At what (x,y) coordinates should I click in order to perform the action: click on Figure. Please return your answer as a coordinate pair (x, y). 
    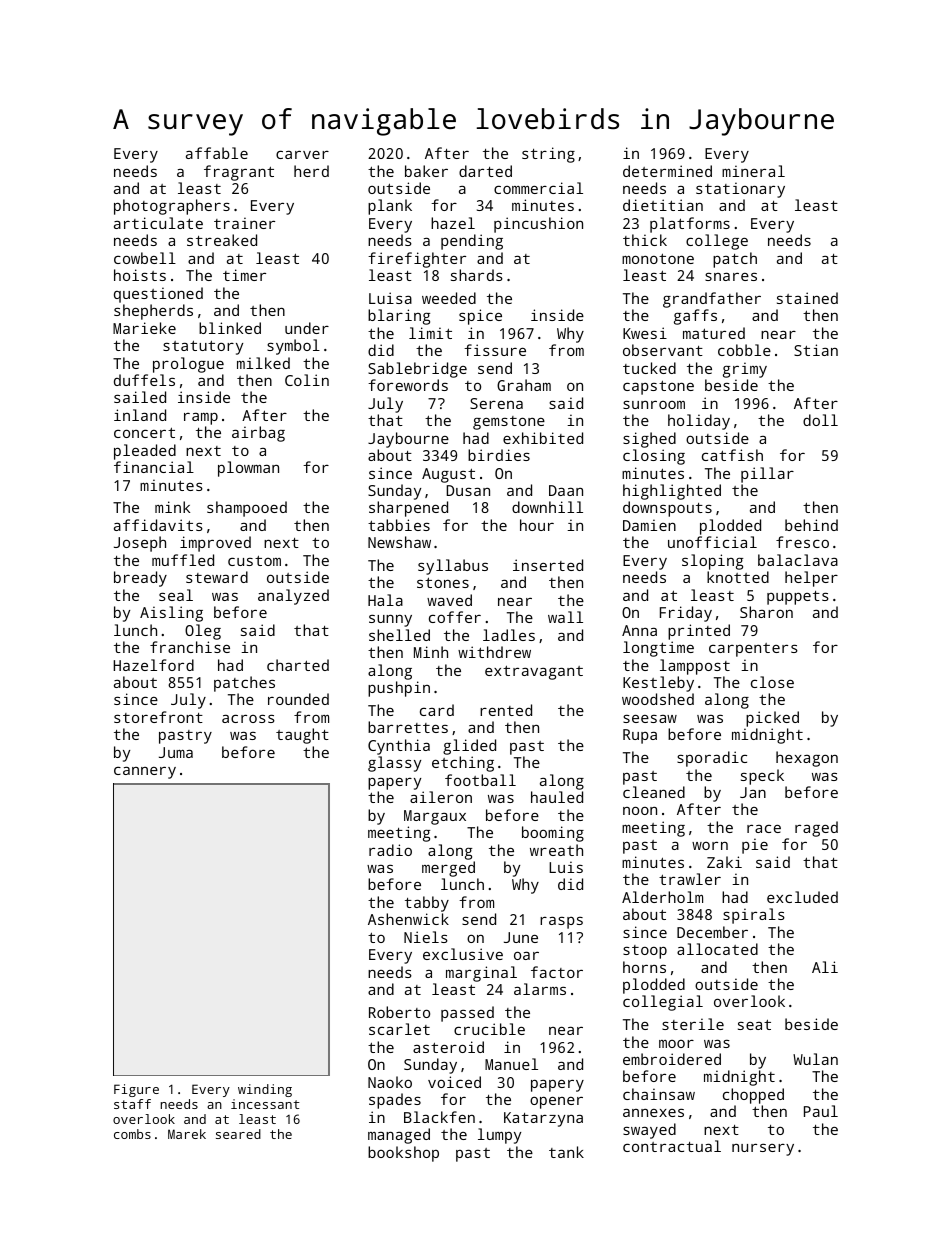
    Looking at the image, I should click on (136, 1090).
